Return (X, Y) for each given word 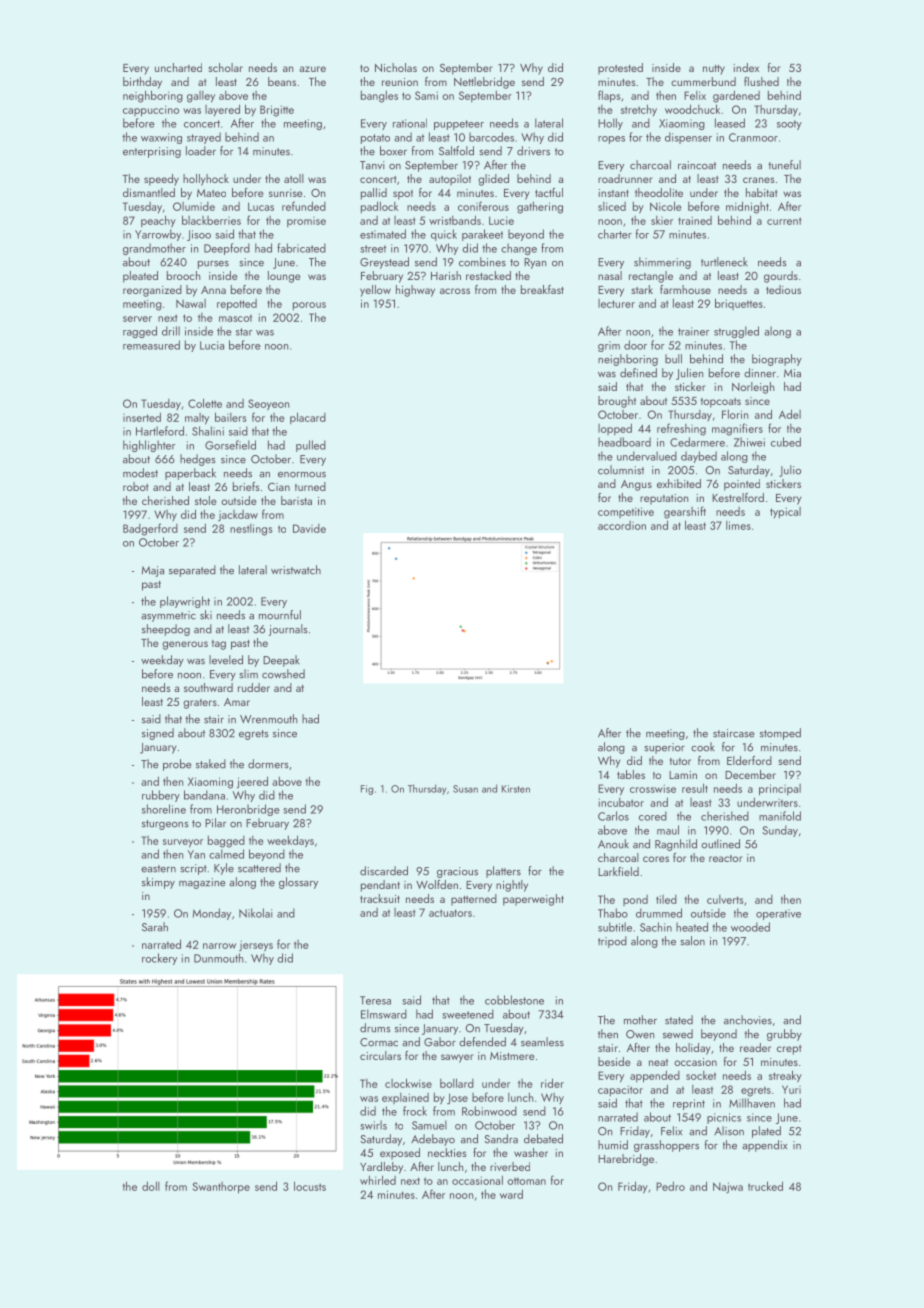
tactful (549, 192)
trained (695, 220)
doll (151, 1186)
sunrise (285, 193)
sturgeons (165, 825)
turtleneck (724, 262)
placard (308, 418)
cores (656, 859)
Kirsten (516, 789)
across (455, 291)
